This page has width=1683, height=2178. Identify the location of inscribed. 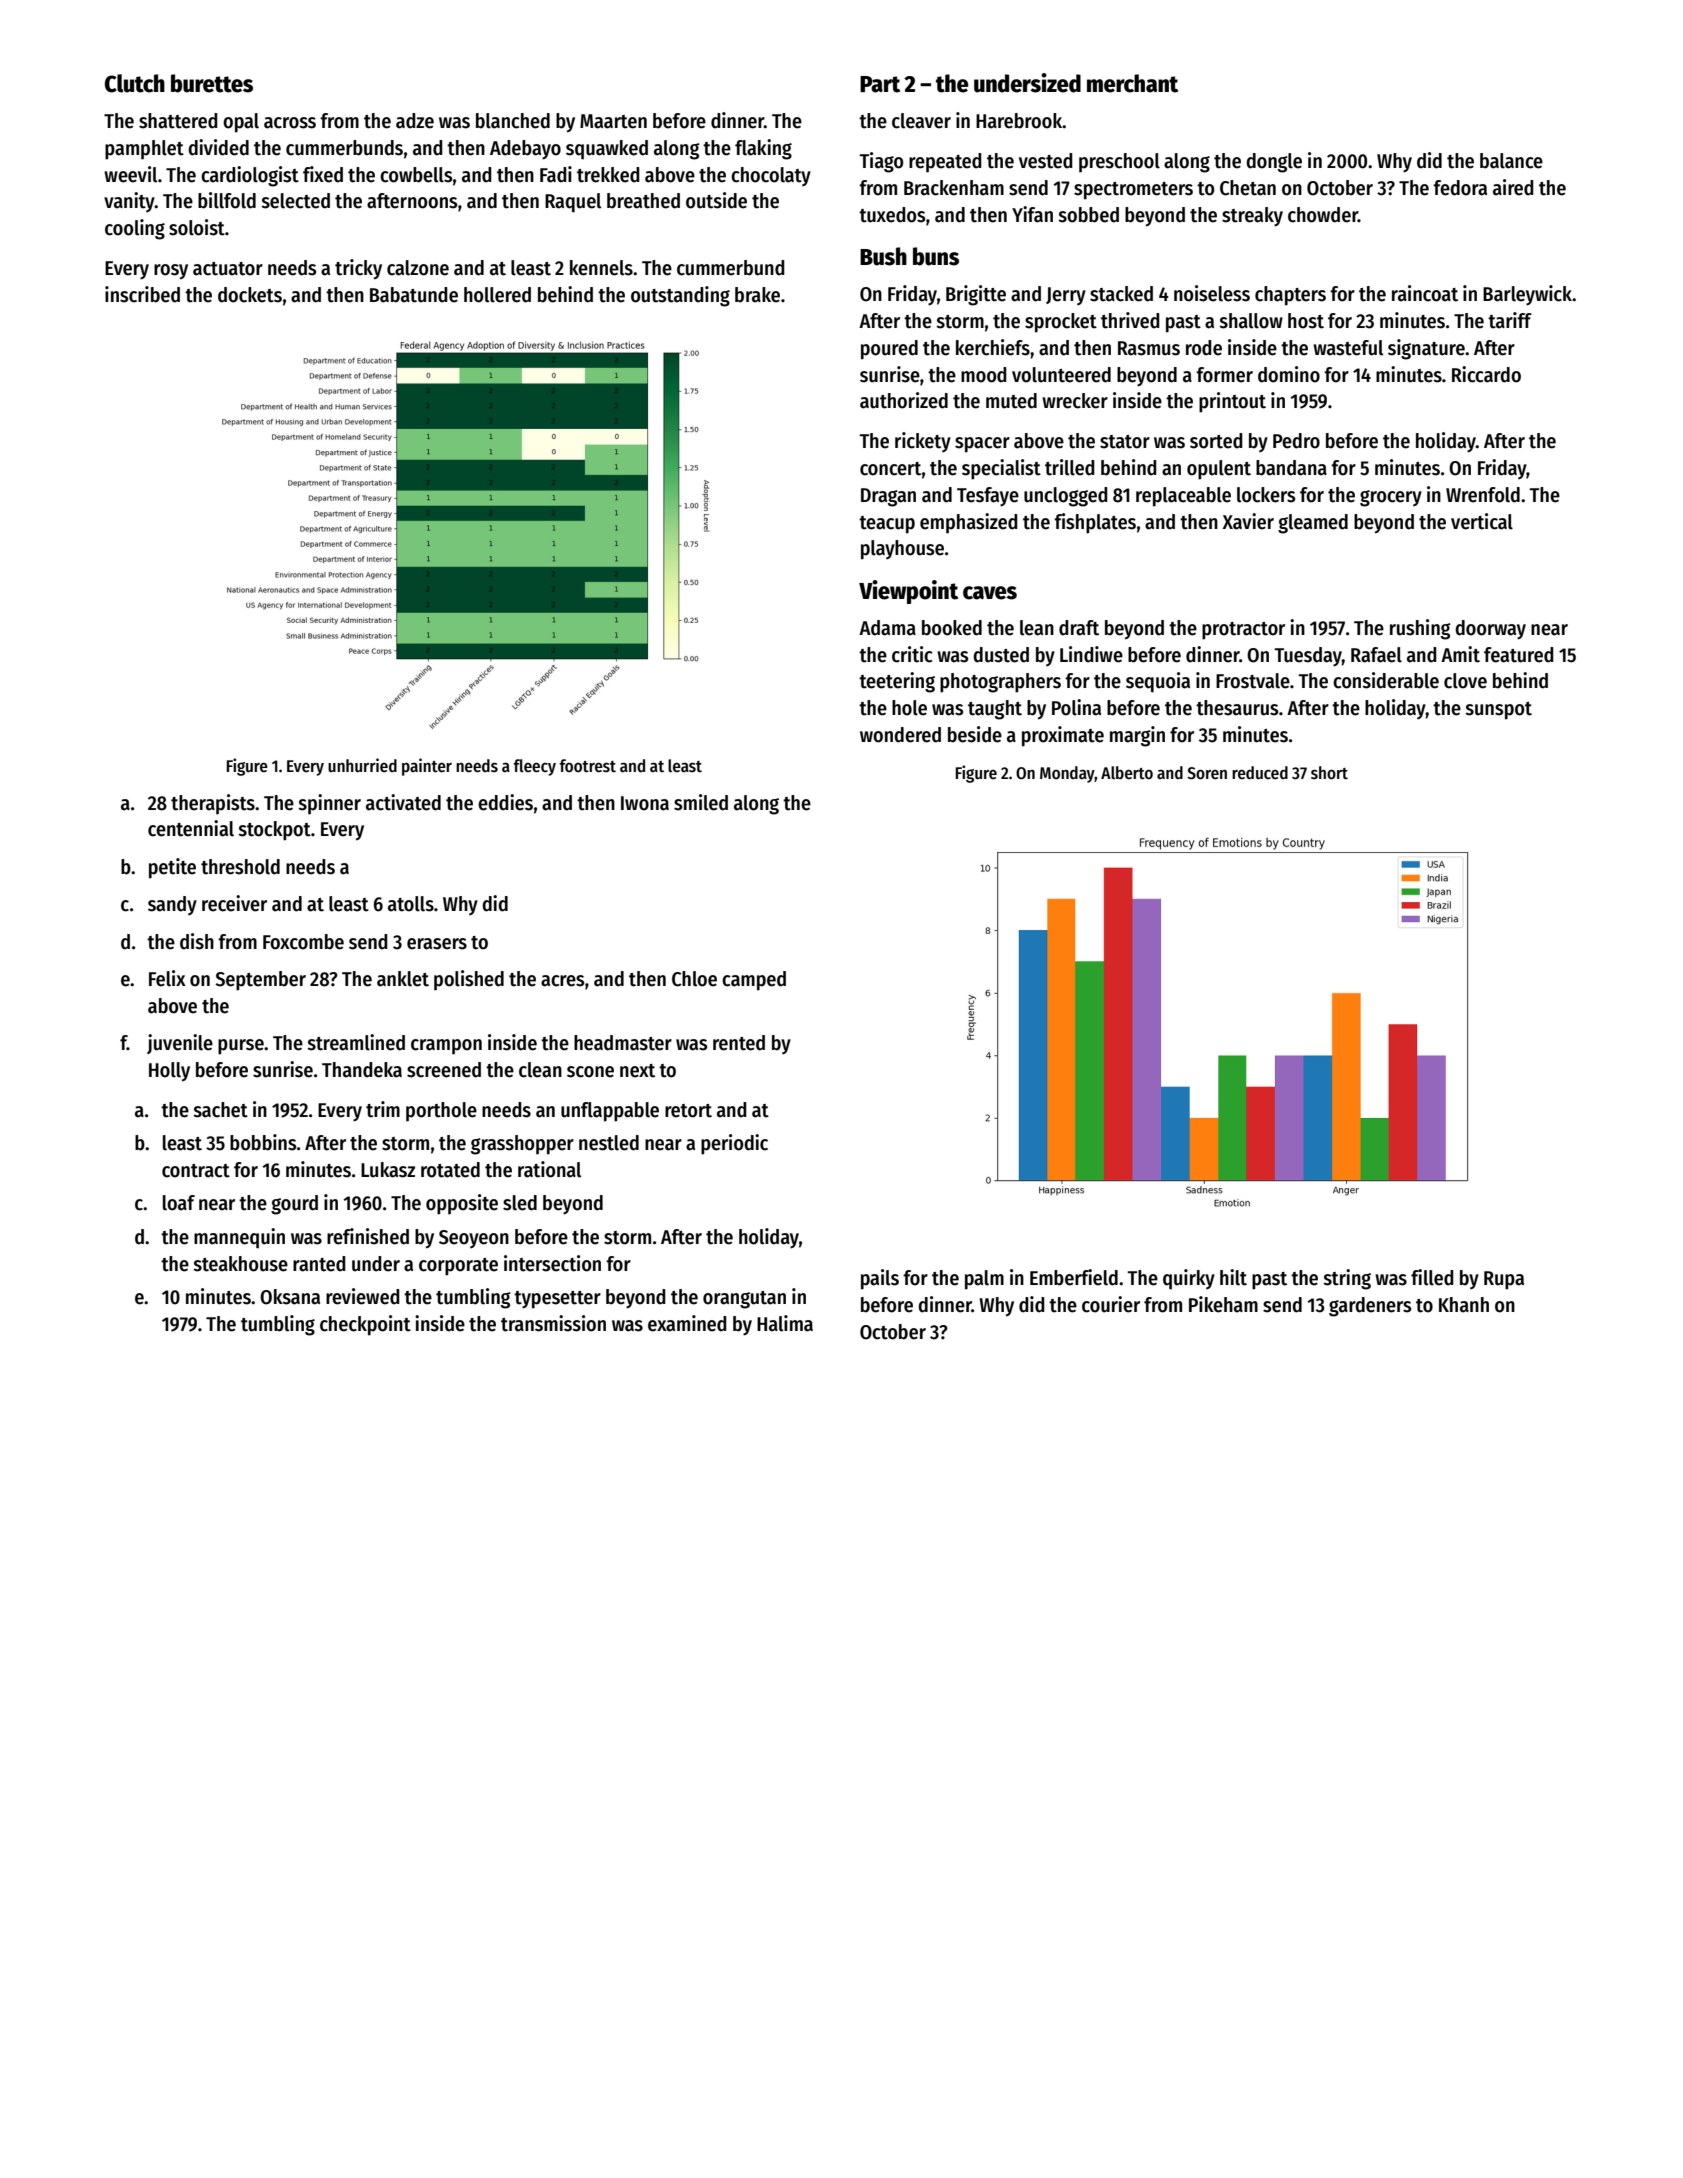
(142, 294).
